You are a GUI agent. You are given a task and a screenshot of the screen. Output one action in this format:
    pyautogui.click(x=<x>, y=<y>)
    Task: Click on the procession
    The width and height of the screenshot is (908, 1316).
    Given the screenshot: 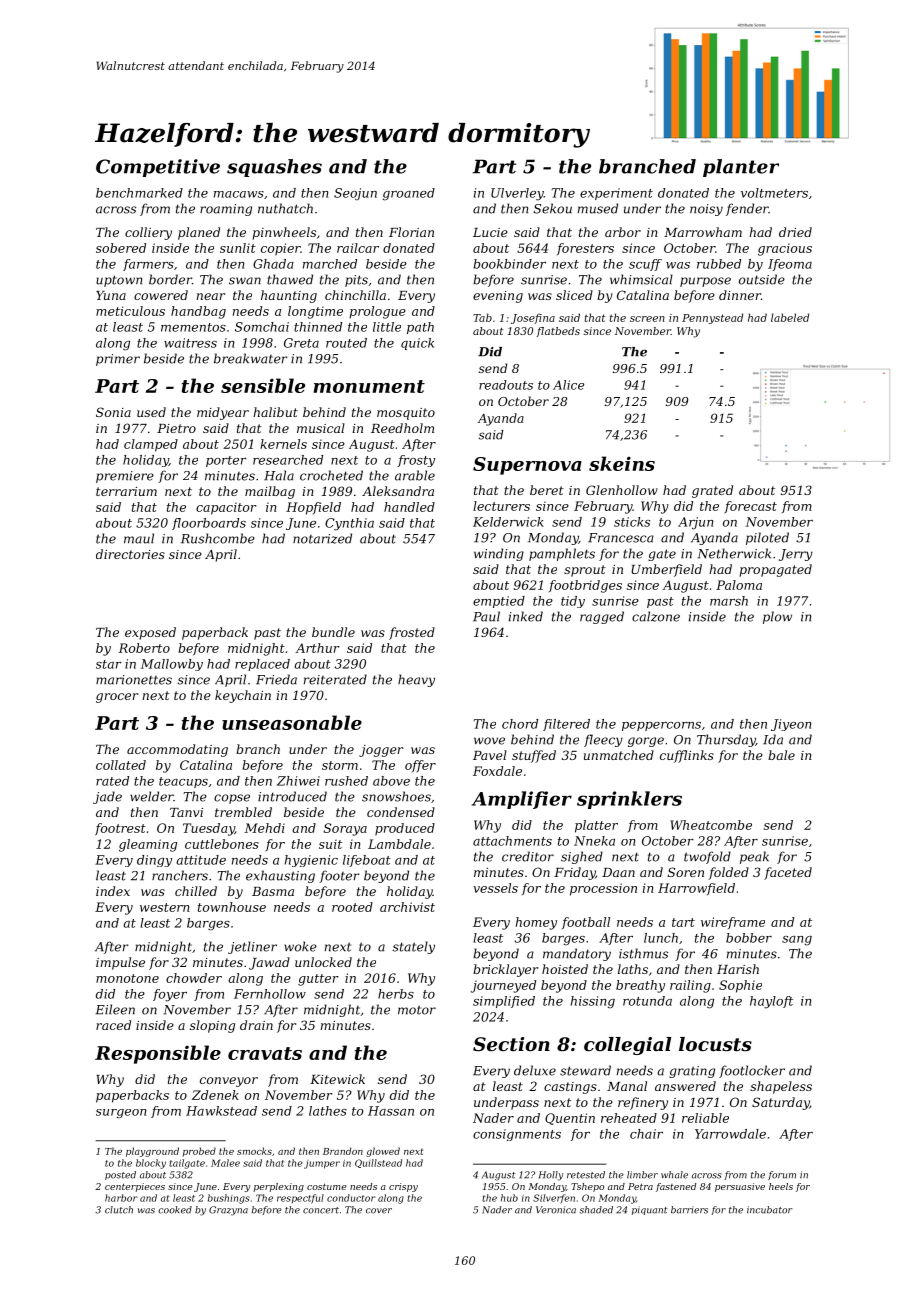 What is the action you would take?
    pyautogui.click(x=603, y=889)
